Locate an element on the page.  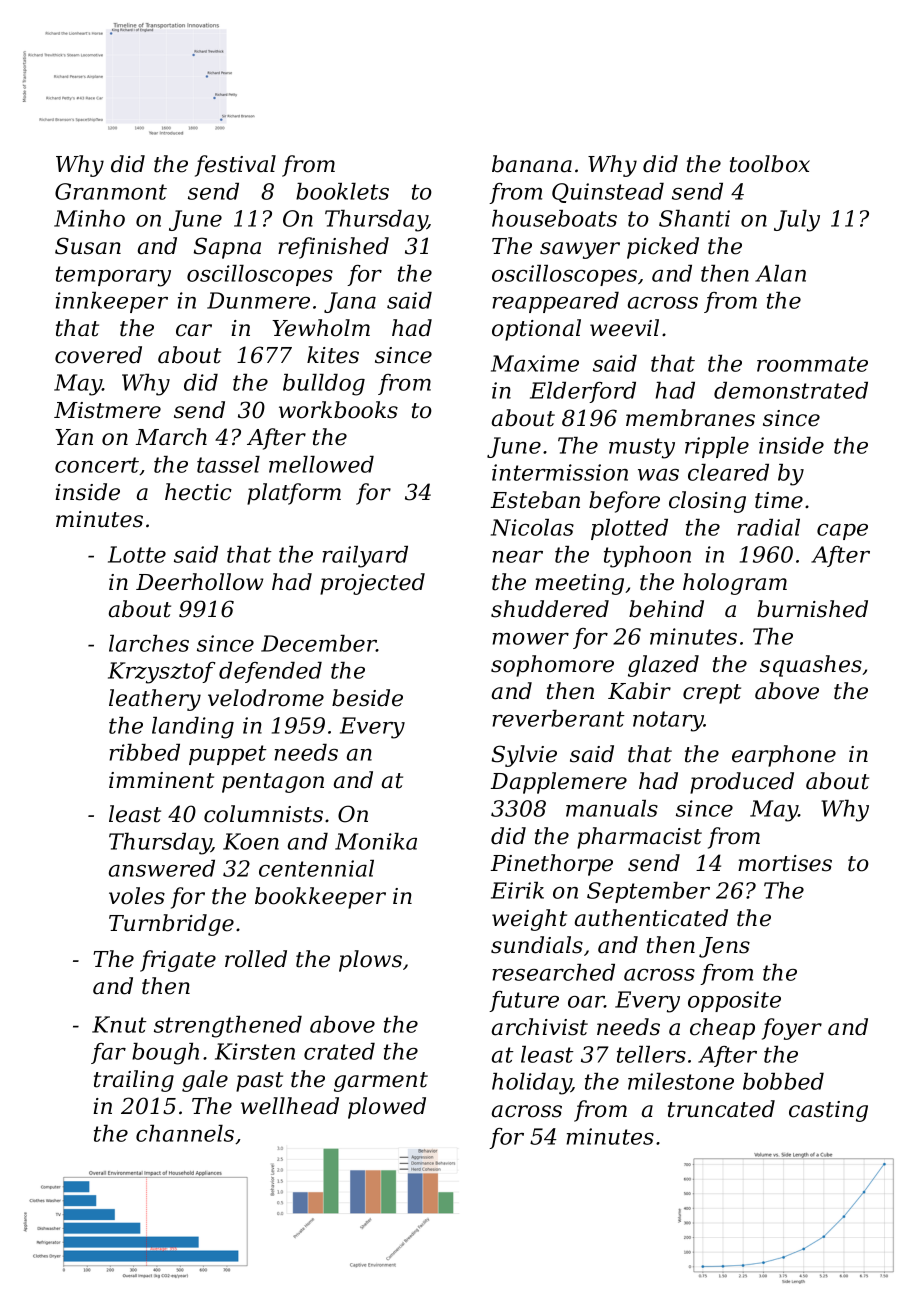
answered is located at coordinates (162, 868).
